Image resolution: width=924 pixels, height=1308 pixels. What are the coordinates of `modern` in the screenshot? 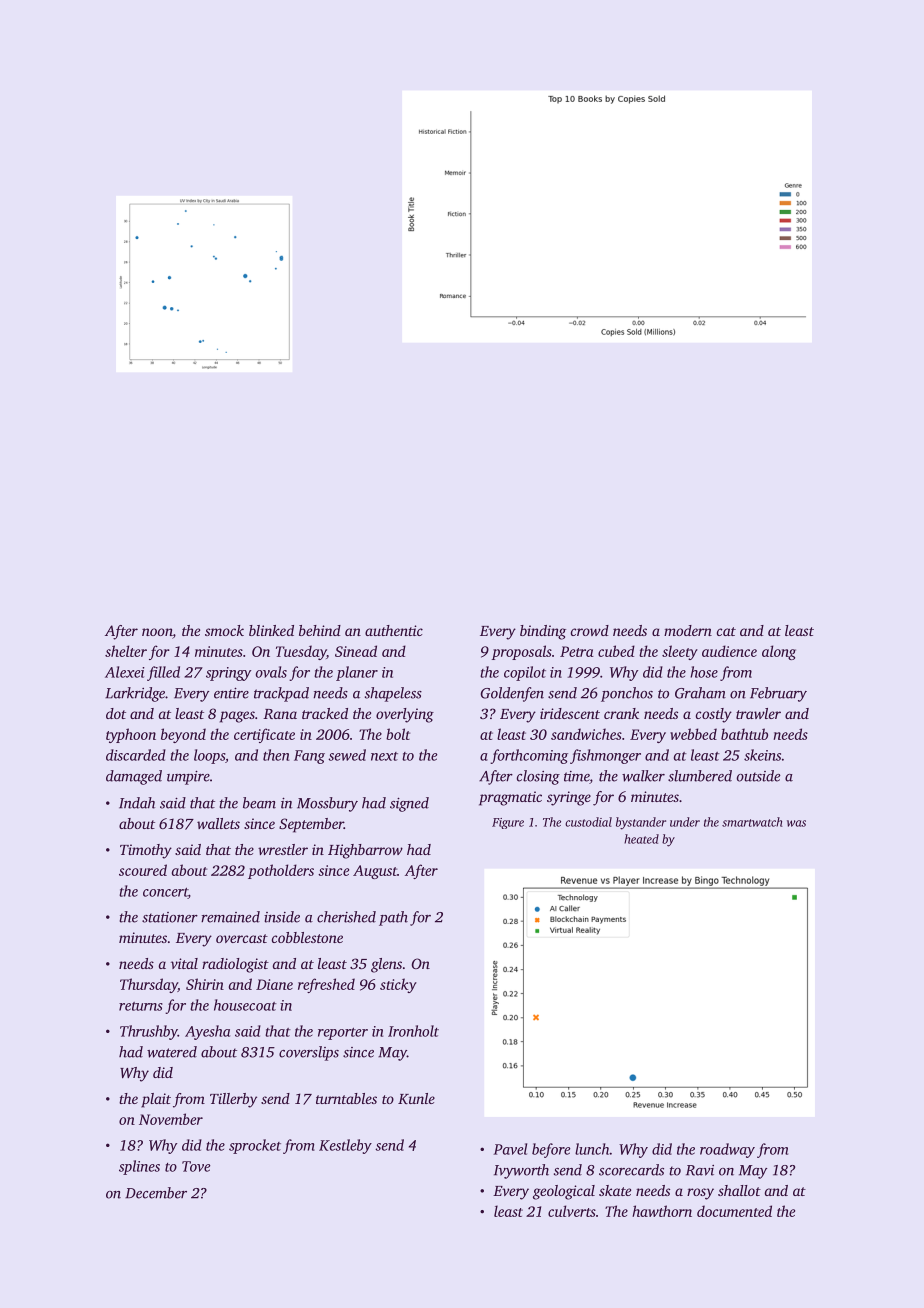 It's located at (688, 630).
